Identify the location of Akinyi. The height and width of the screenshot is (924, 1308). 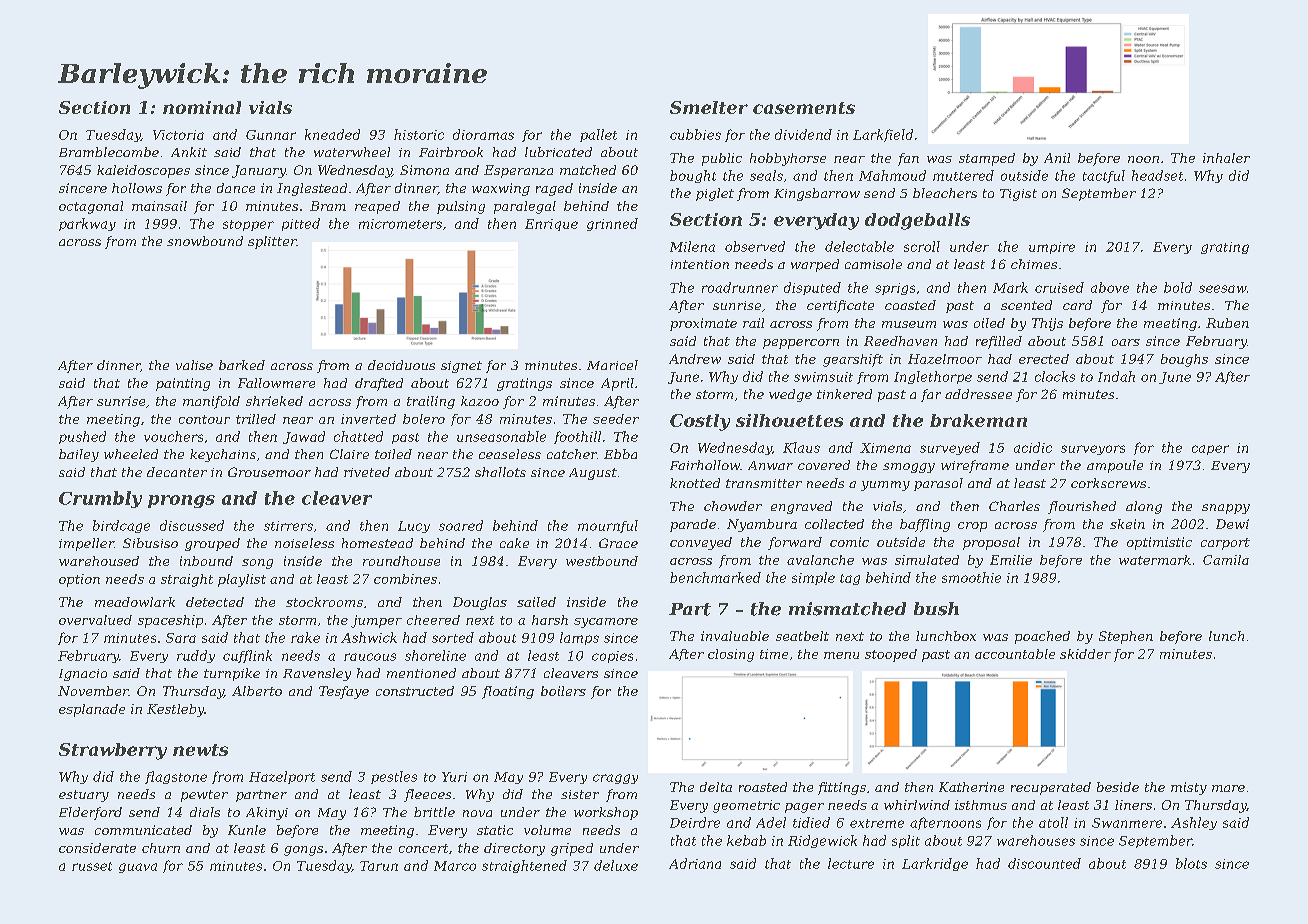
(267, 813).
